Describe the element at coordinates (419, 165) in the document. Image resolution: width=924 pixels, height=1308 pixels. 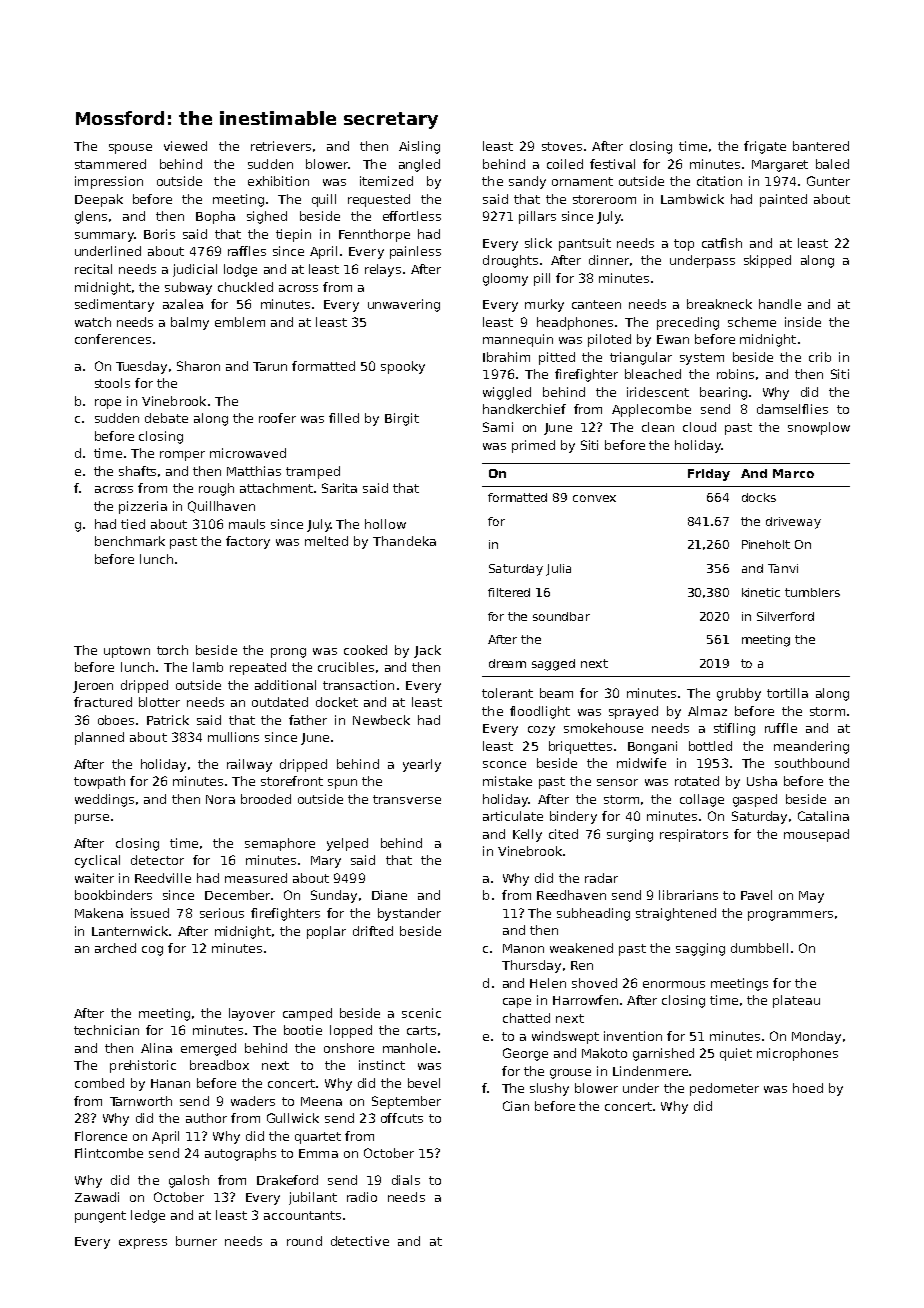
I see `angled` at that location.
